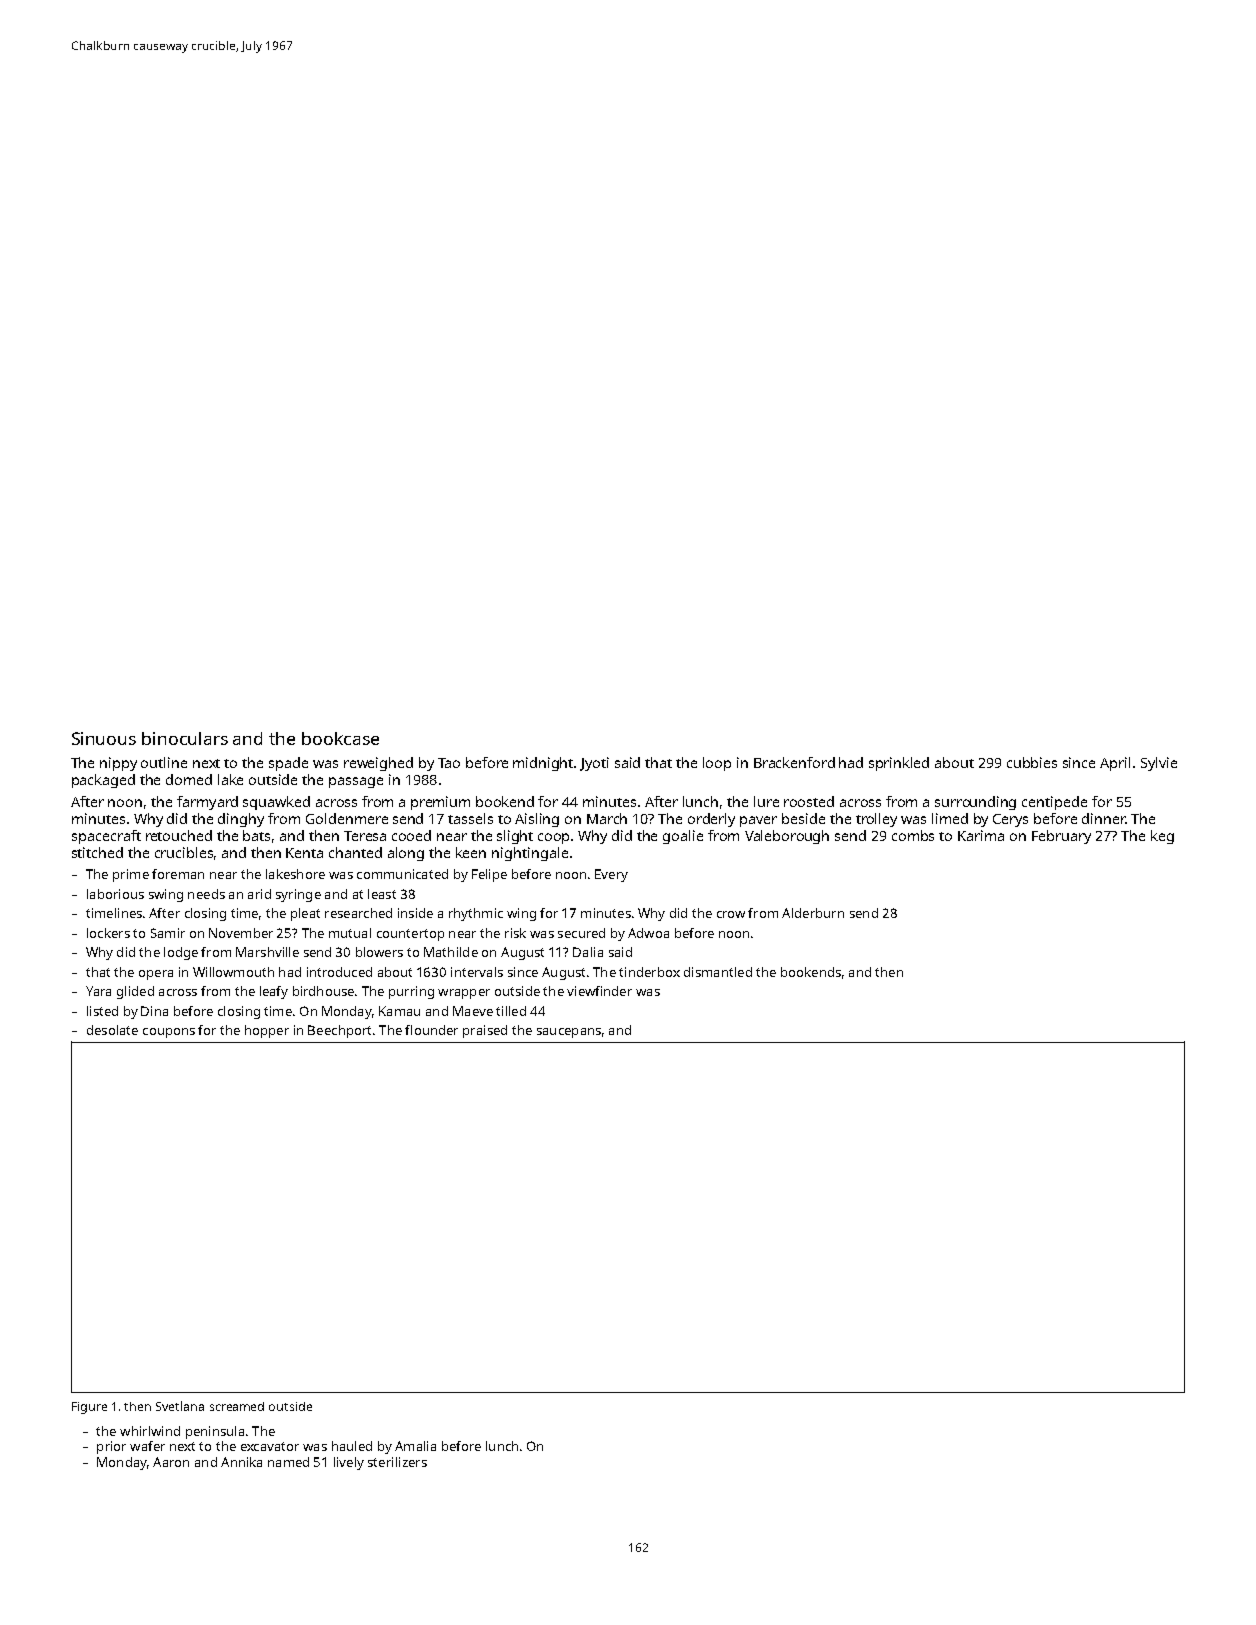 The image size is (1256, 1625). What do you see at coordinates (415, 1446) in the screenshot?
I see `Amalia` at bounding box center [415, 1446].
